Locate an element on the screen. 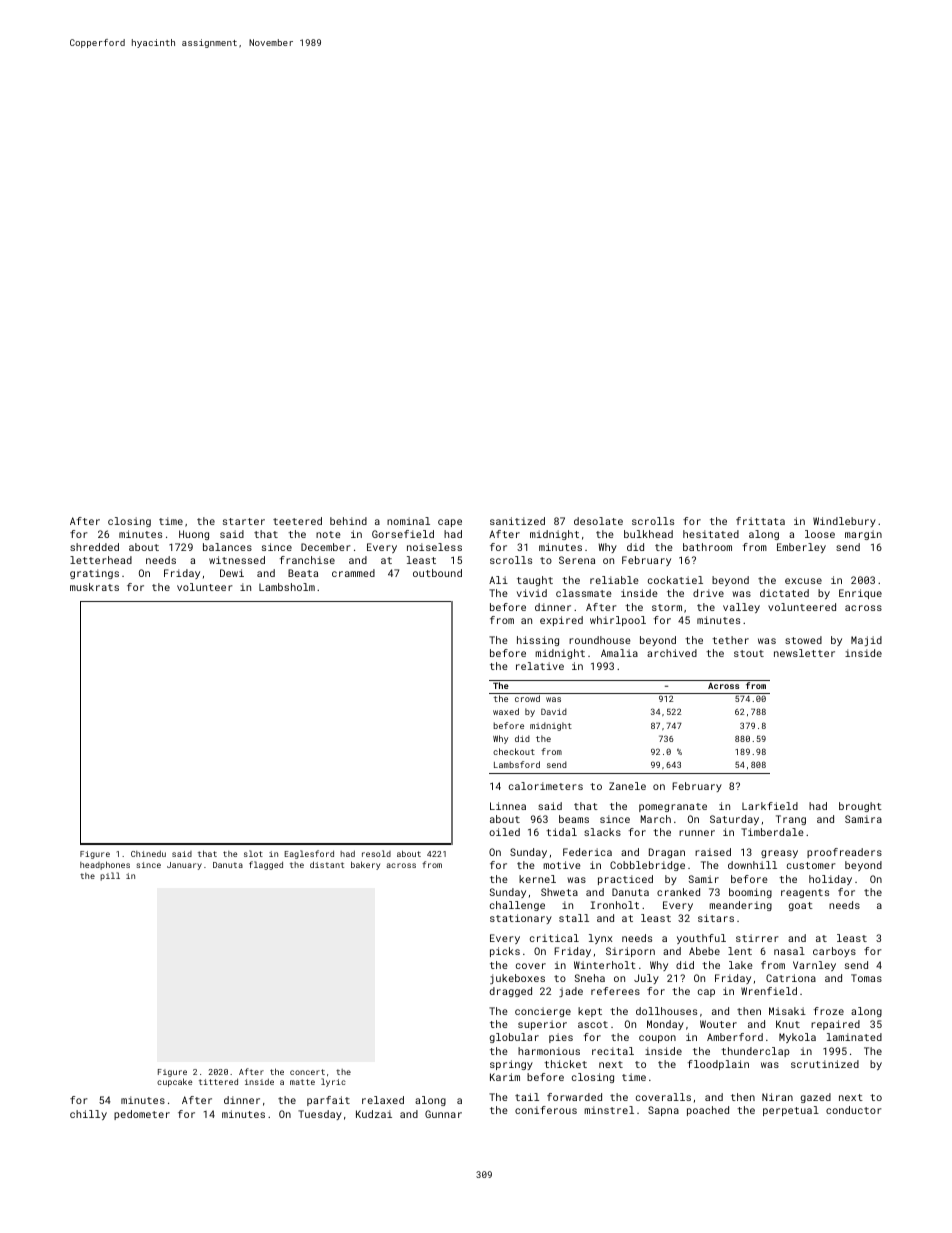 Image resolution: width=952 pixels, height=1233 pixels. cupcake is located at coordinates (174, 1082).
